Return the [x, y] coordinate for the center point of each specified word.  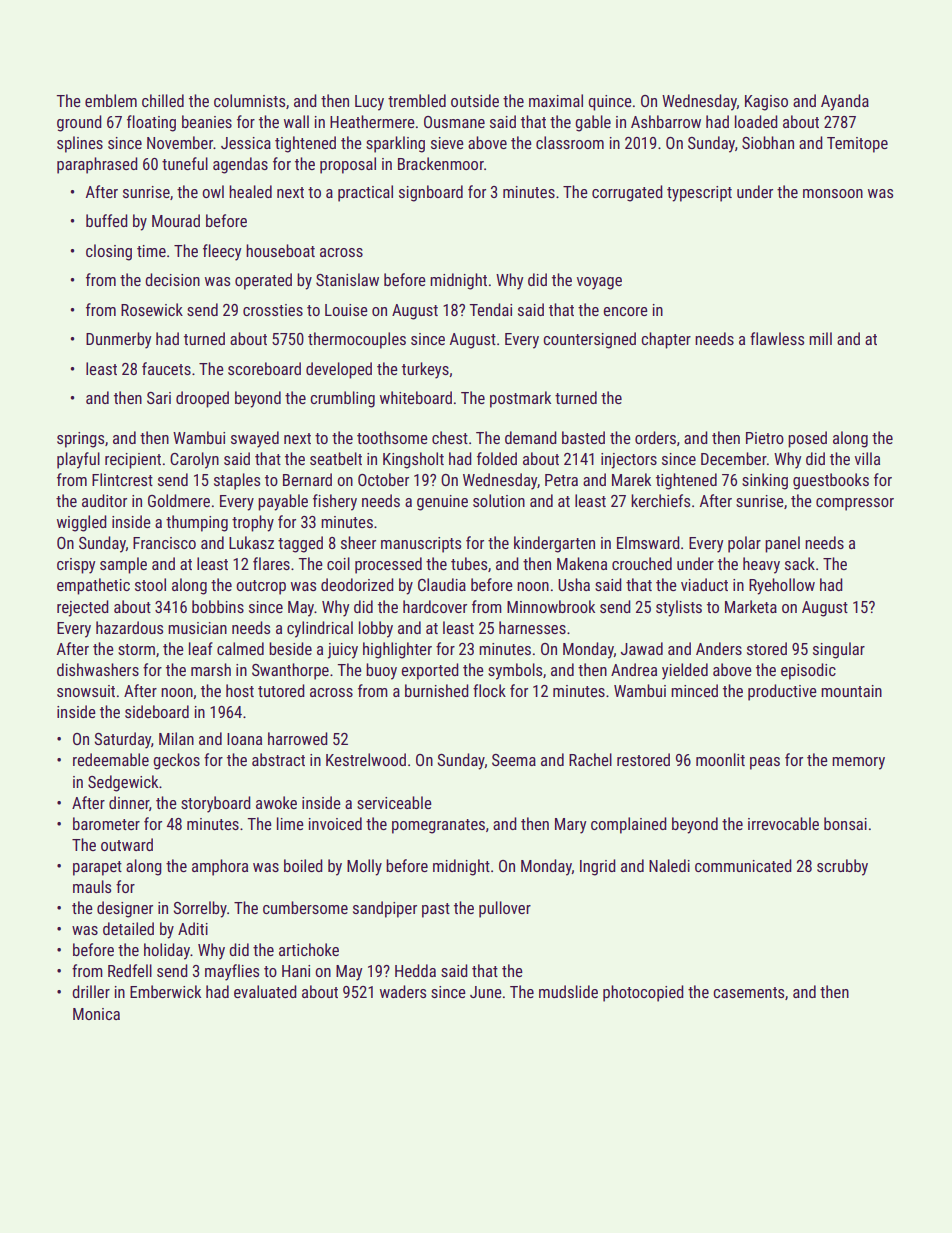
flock [489, 690]
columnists [249, 100]
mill [820, 338]
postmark [520, 399]
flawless [777, 338]
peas [765, 763]
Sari [159, 398]
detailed [128, 928]
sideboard [157, 711]
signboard [431, 193]
